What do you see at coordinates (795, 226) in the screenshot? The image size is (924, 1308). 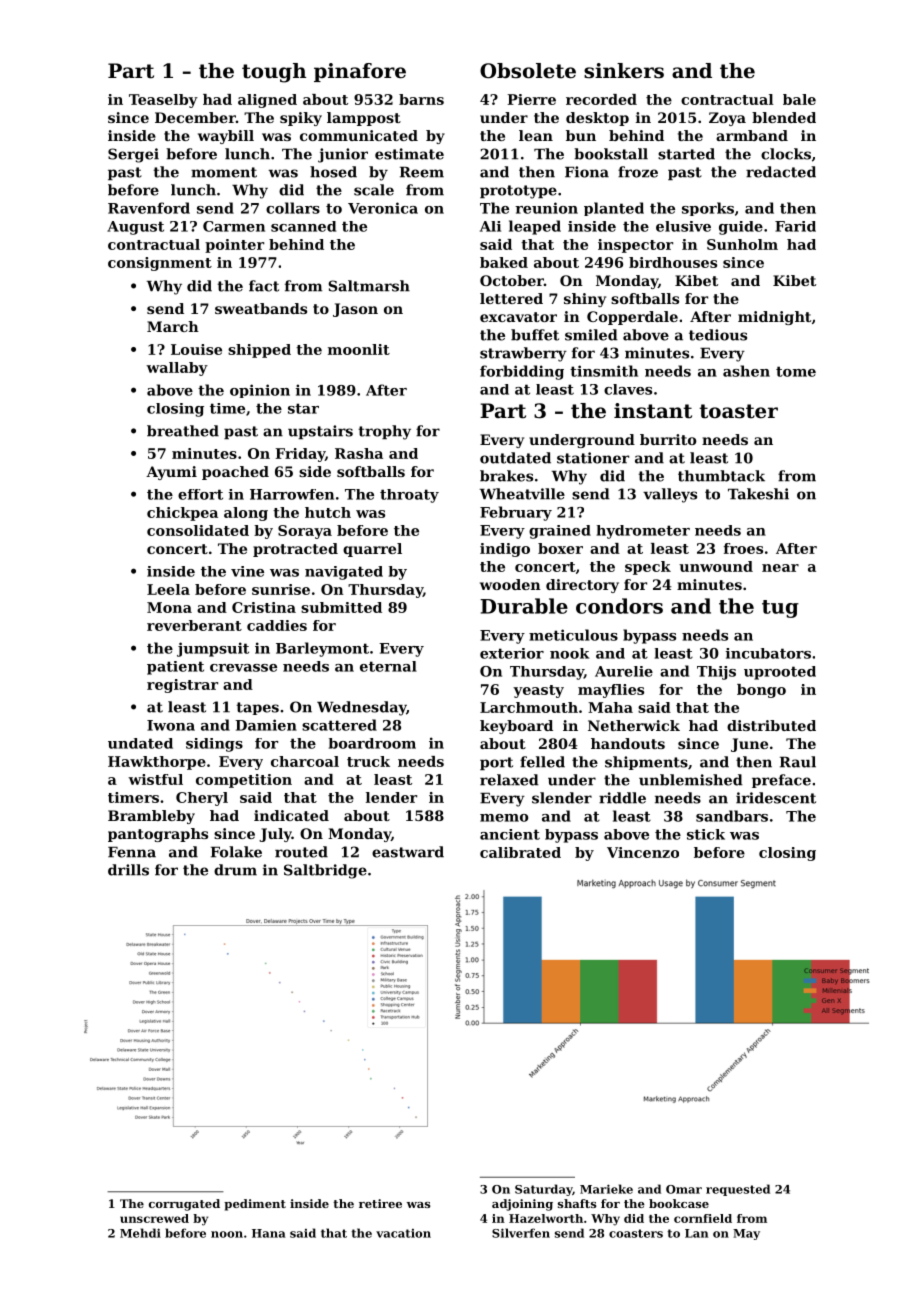 I see `Farid` at bounding box center [795, 226].
